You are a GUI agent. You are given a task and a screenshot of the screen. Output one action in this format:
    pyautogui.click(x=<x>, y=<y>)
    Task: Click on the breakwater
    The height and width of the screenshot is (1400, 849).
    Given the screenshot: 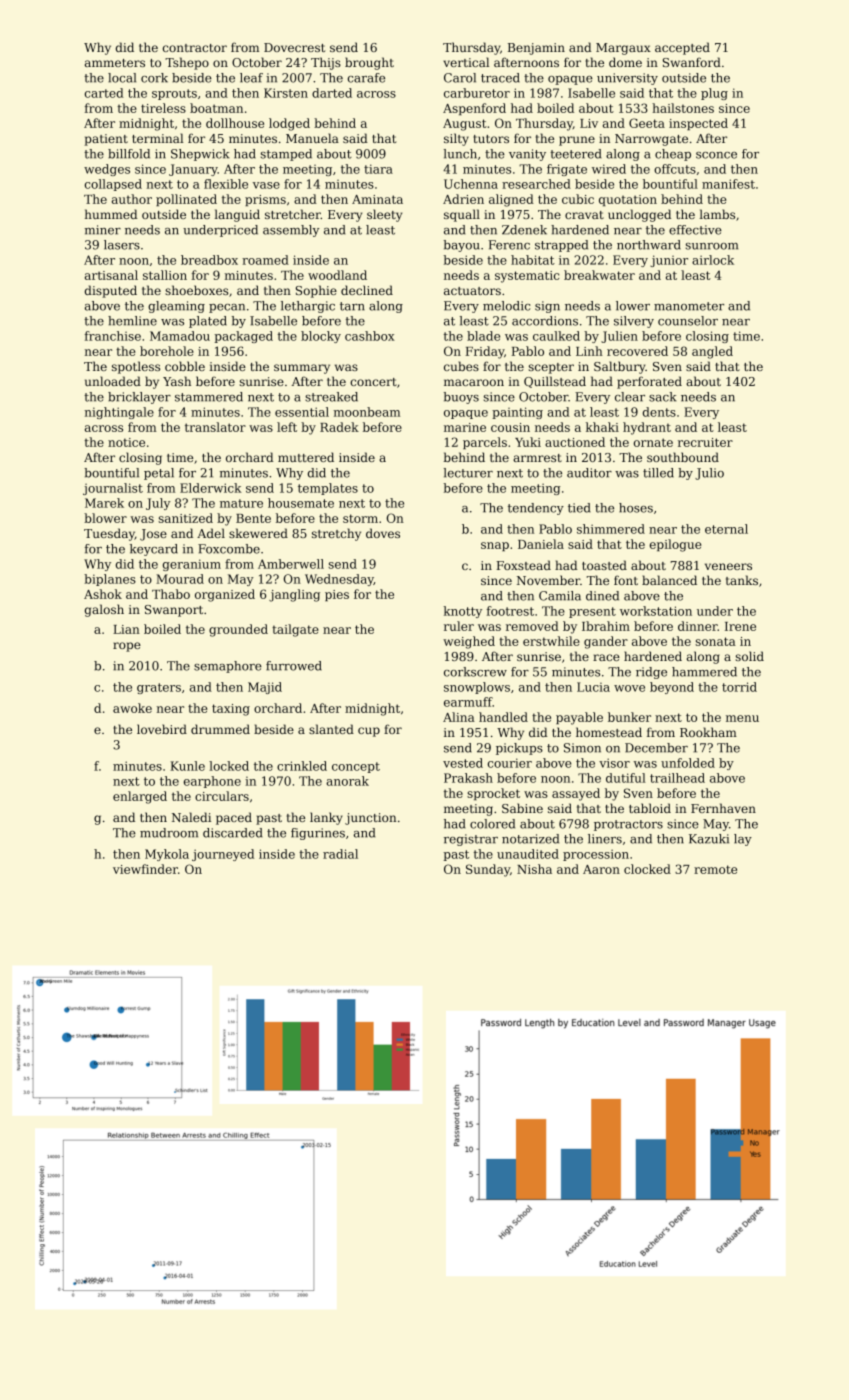 What is the action you would take?
    pyautogui.click(x=599, y=275)
